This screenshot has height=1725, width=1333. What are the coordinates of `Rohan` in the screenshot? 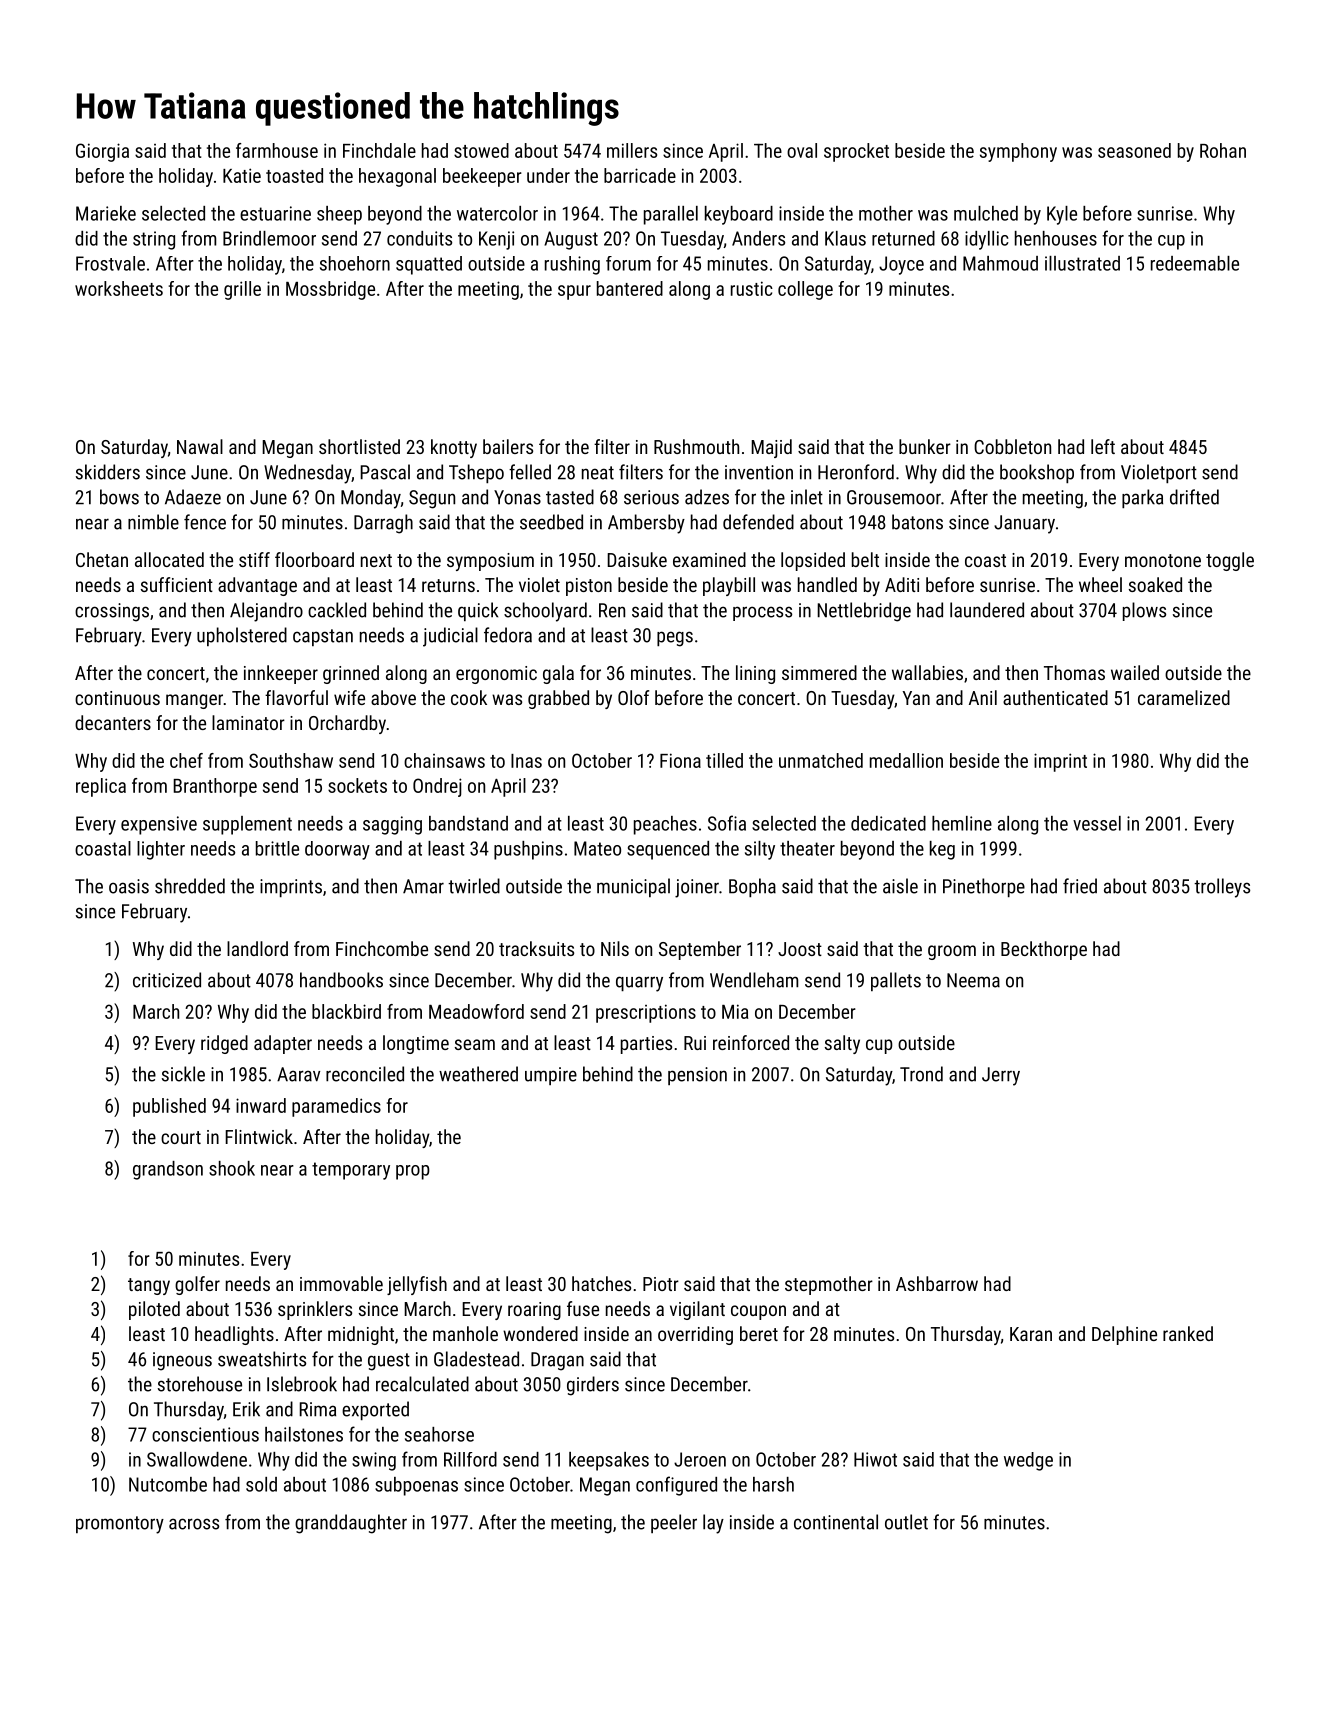 It's located at (1223, 150).
